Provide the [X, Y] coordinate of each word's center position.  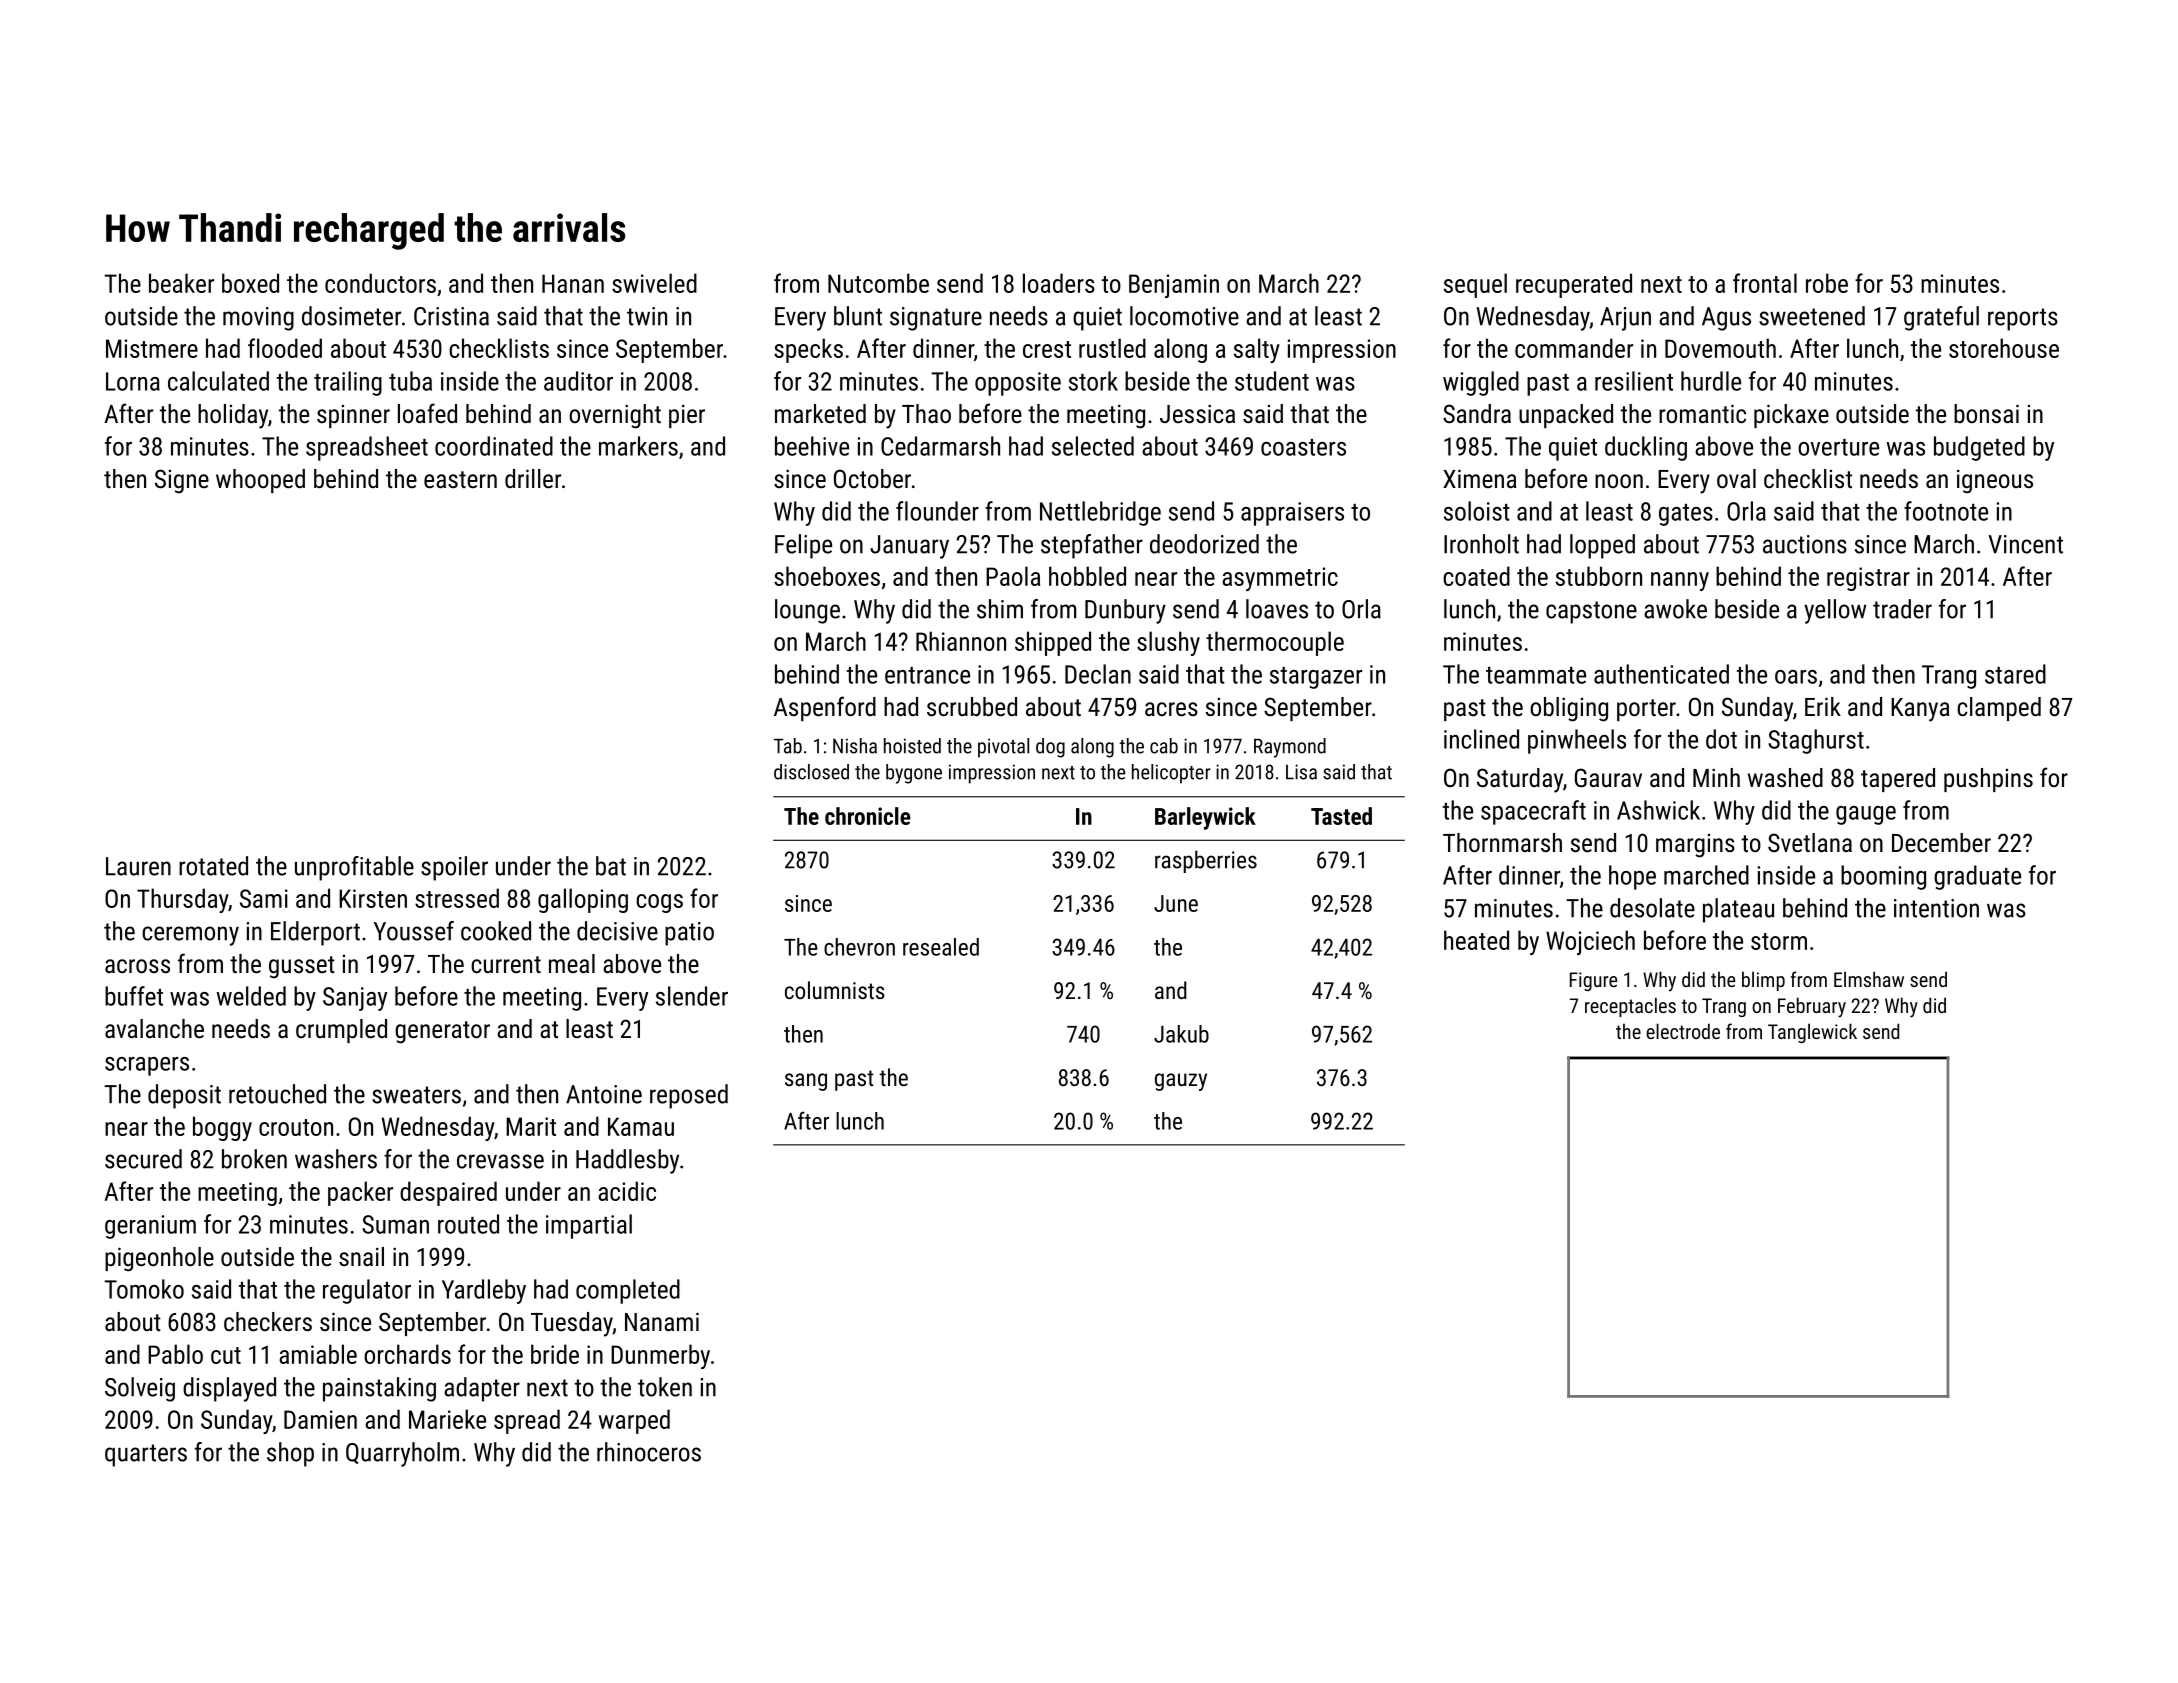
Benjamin [1174, 286]
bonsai [1986, 413]
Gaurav [1608, 777]
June [1176, 903]
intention [1936, 908]
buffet [134, 996]
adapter [482, 1389]
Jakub [1181, 1034]
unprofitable [354, 868]
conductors [380, 283]
